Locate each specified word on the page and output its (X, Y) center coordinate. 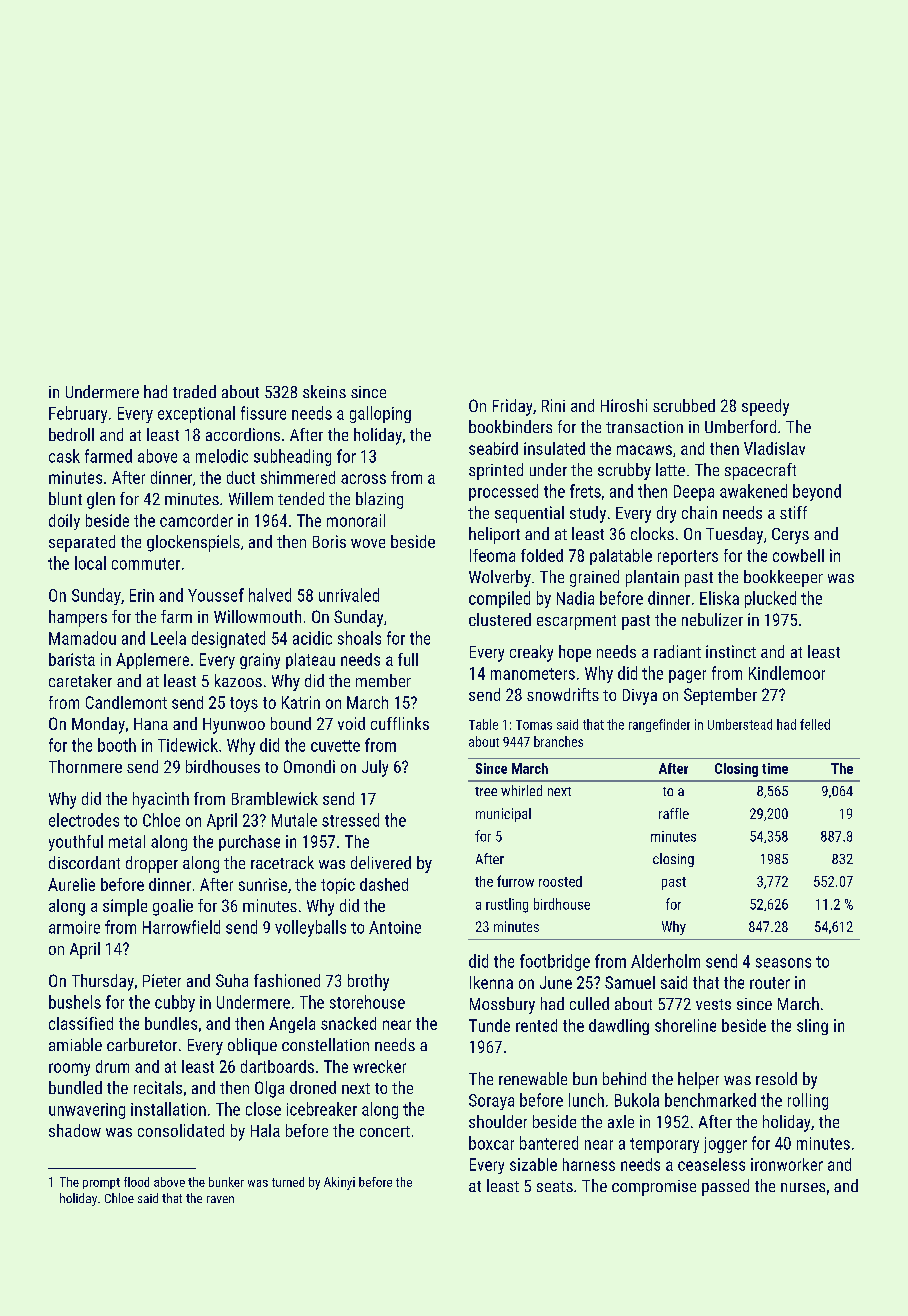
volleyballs (310, 928)
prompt (101, 1183)
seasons (783, 963)
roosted (560, 881)
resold (776, 1078)
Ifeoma (492, 555)
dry (666, 514)
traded (194, 391)
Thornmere (85, 766)
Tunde (489, 1025)
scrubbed (684, 405)
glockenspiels (193, 543)
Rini (553, 405)
